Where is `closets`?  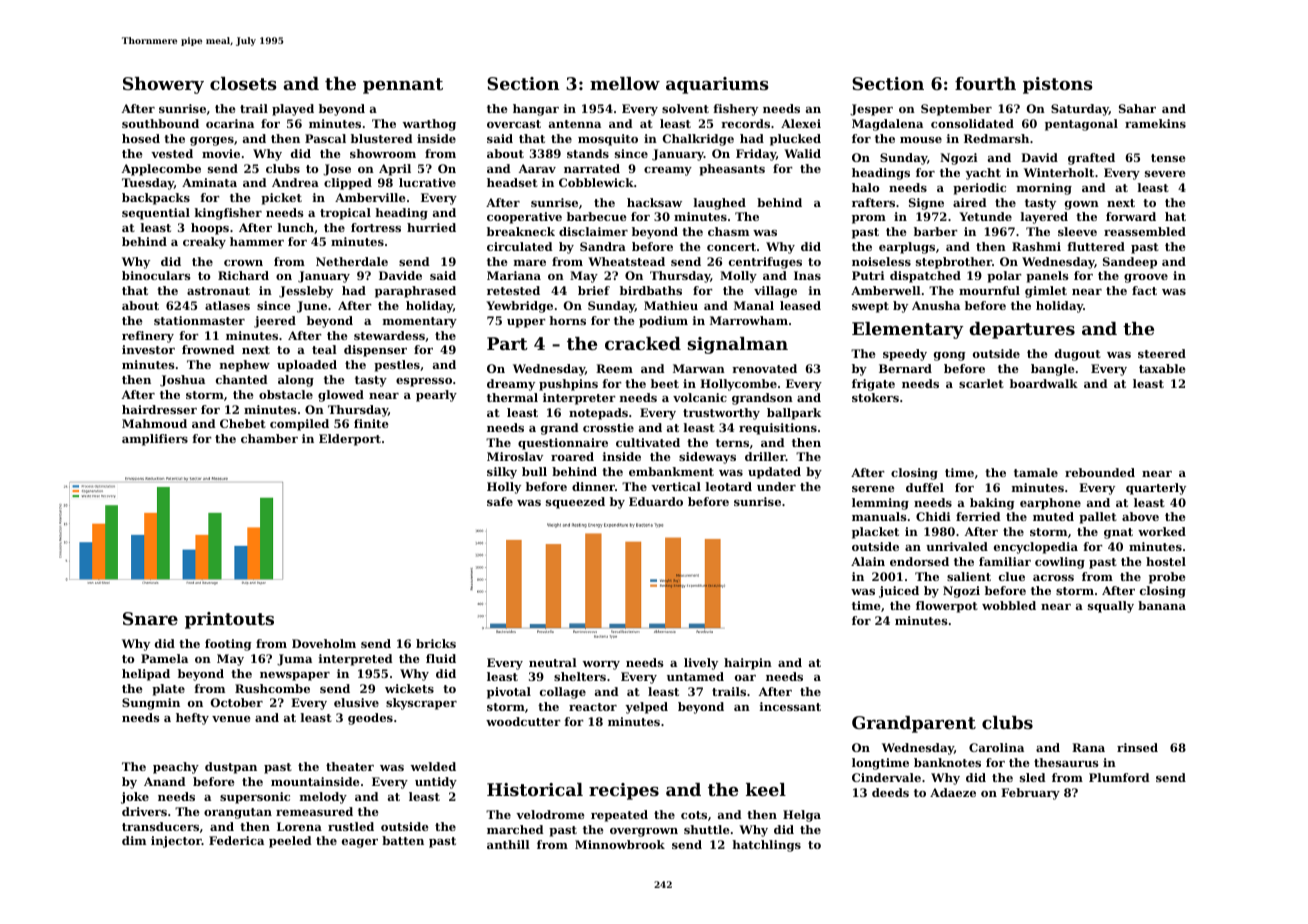
closets is located at coordinates (243, 83).
